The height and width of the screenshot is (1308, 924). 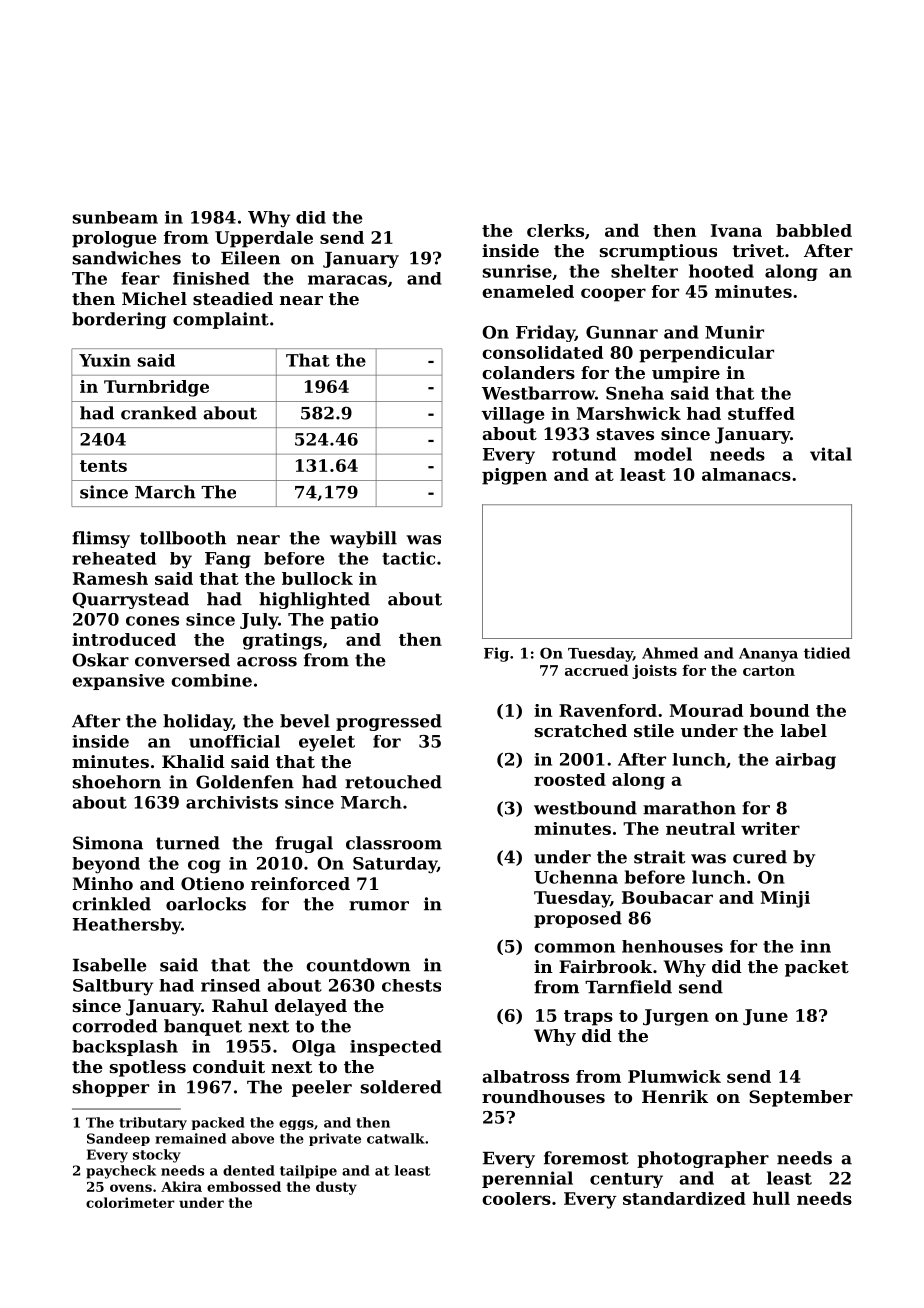 I want to click on sunrise, so click(x=517, y=271).
